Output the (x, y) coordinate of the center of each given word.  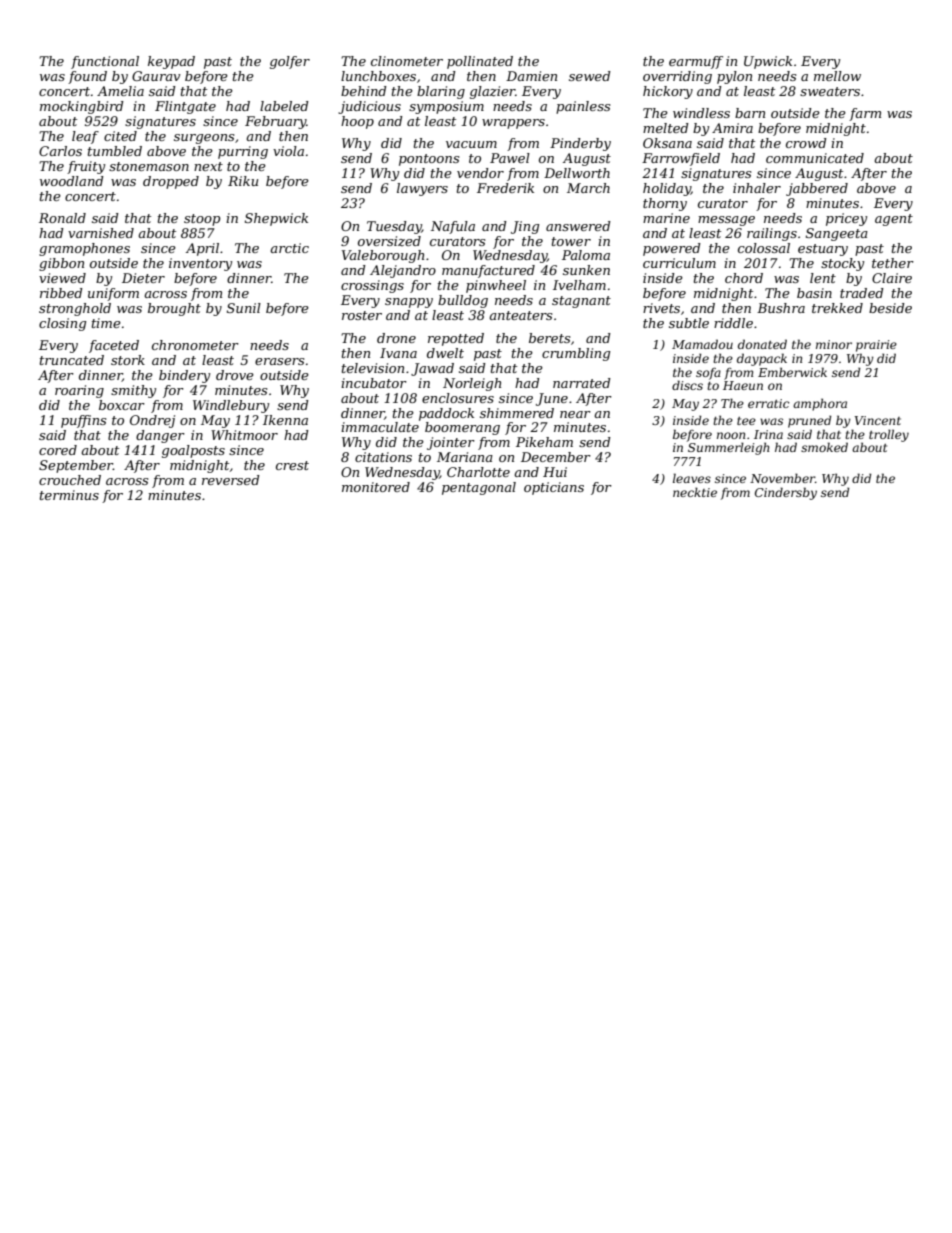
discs (687, 385)
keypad (171, 62)
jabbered (817, 189)
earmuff (696, 62)
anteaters (520, 315)
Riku (243, 181)
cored (58, 450)
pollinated (480, 62)
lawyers (422, 189)
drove (235, 375)
